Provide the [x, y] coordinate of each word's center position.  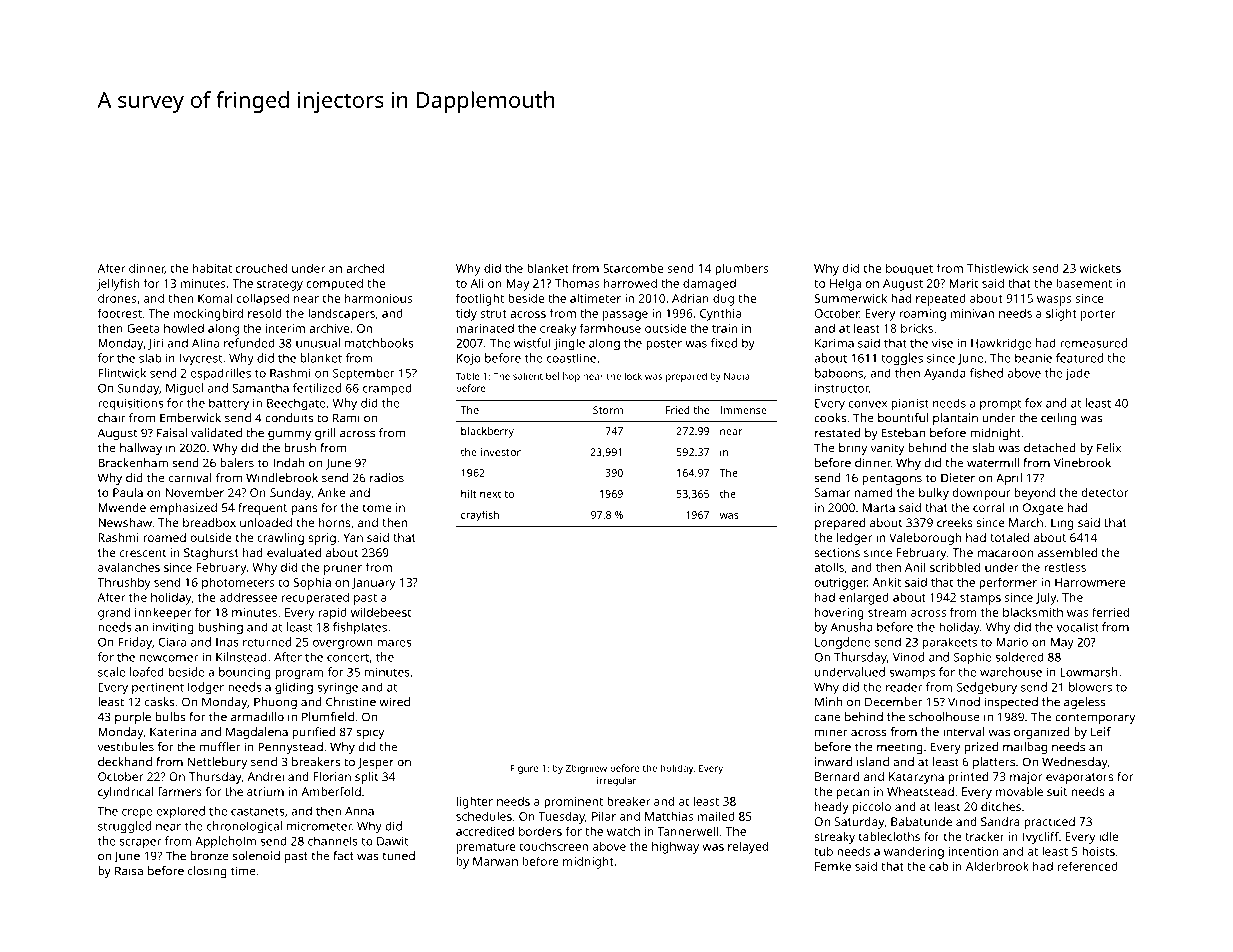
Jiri [155, 344]
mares [394, 643]
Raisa [129, 871]
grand [114, 613]
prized [981, 748]
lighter [475, 802]
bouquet [909, 269]
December [894, 702]
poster [664, 345]
